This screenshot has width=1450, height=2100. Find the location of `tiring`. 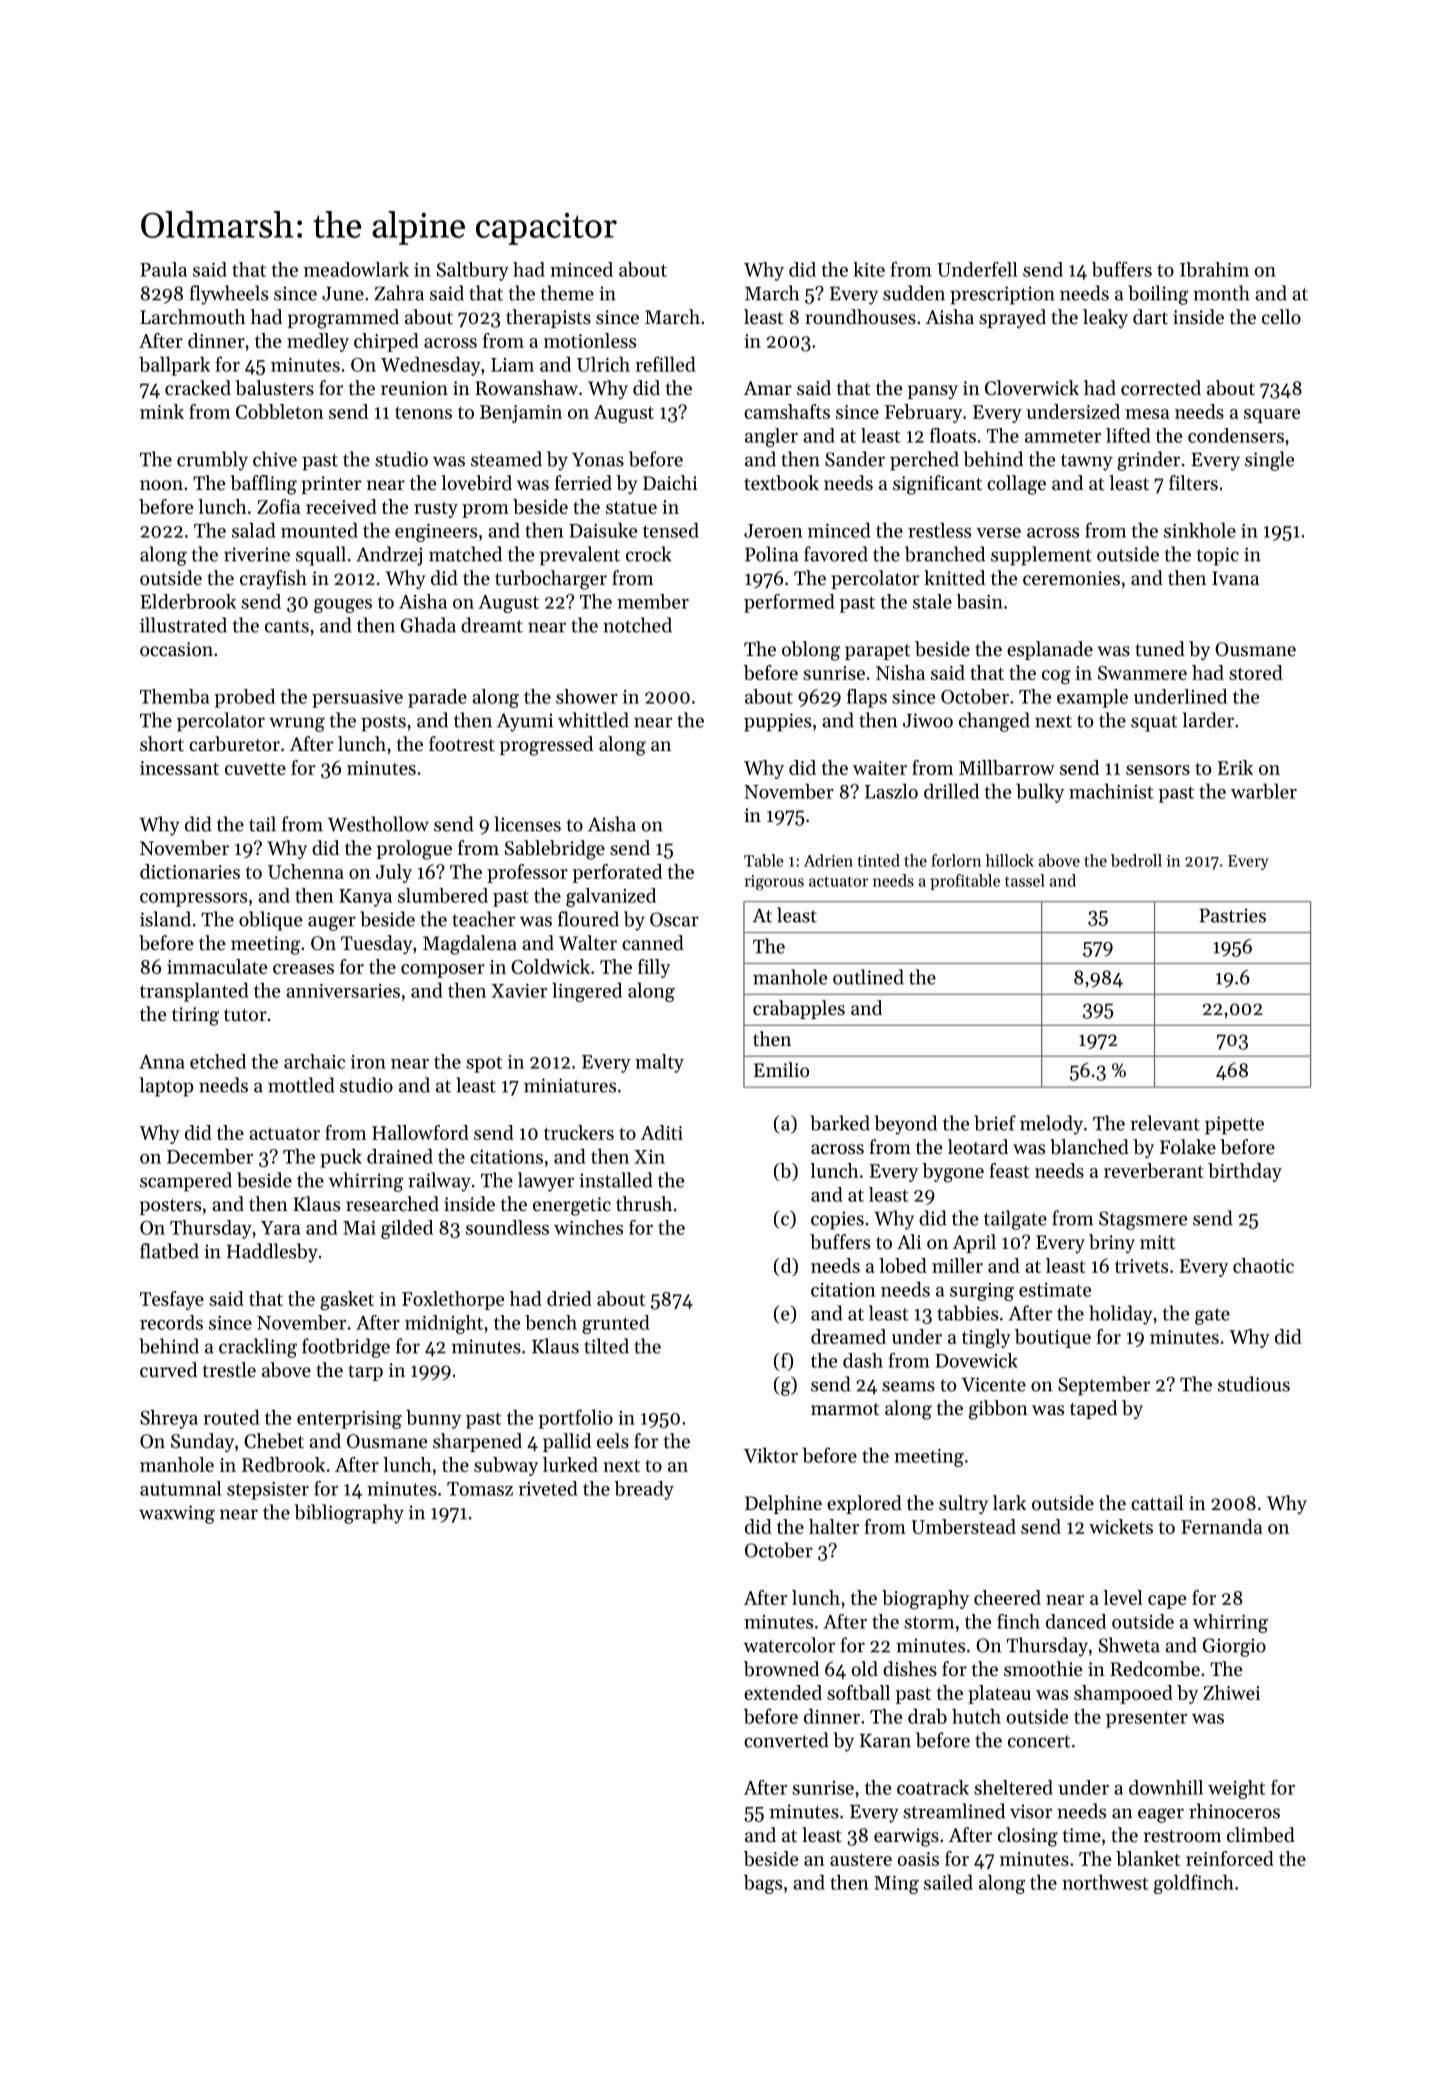

tiring is located at coordinates (195, 1016).
